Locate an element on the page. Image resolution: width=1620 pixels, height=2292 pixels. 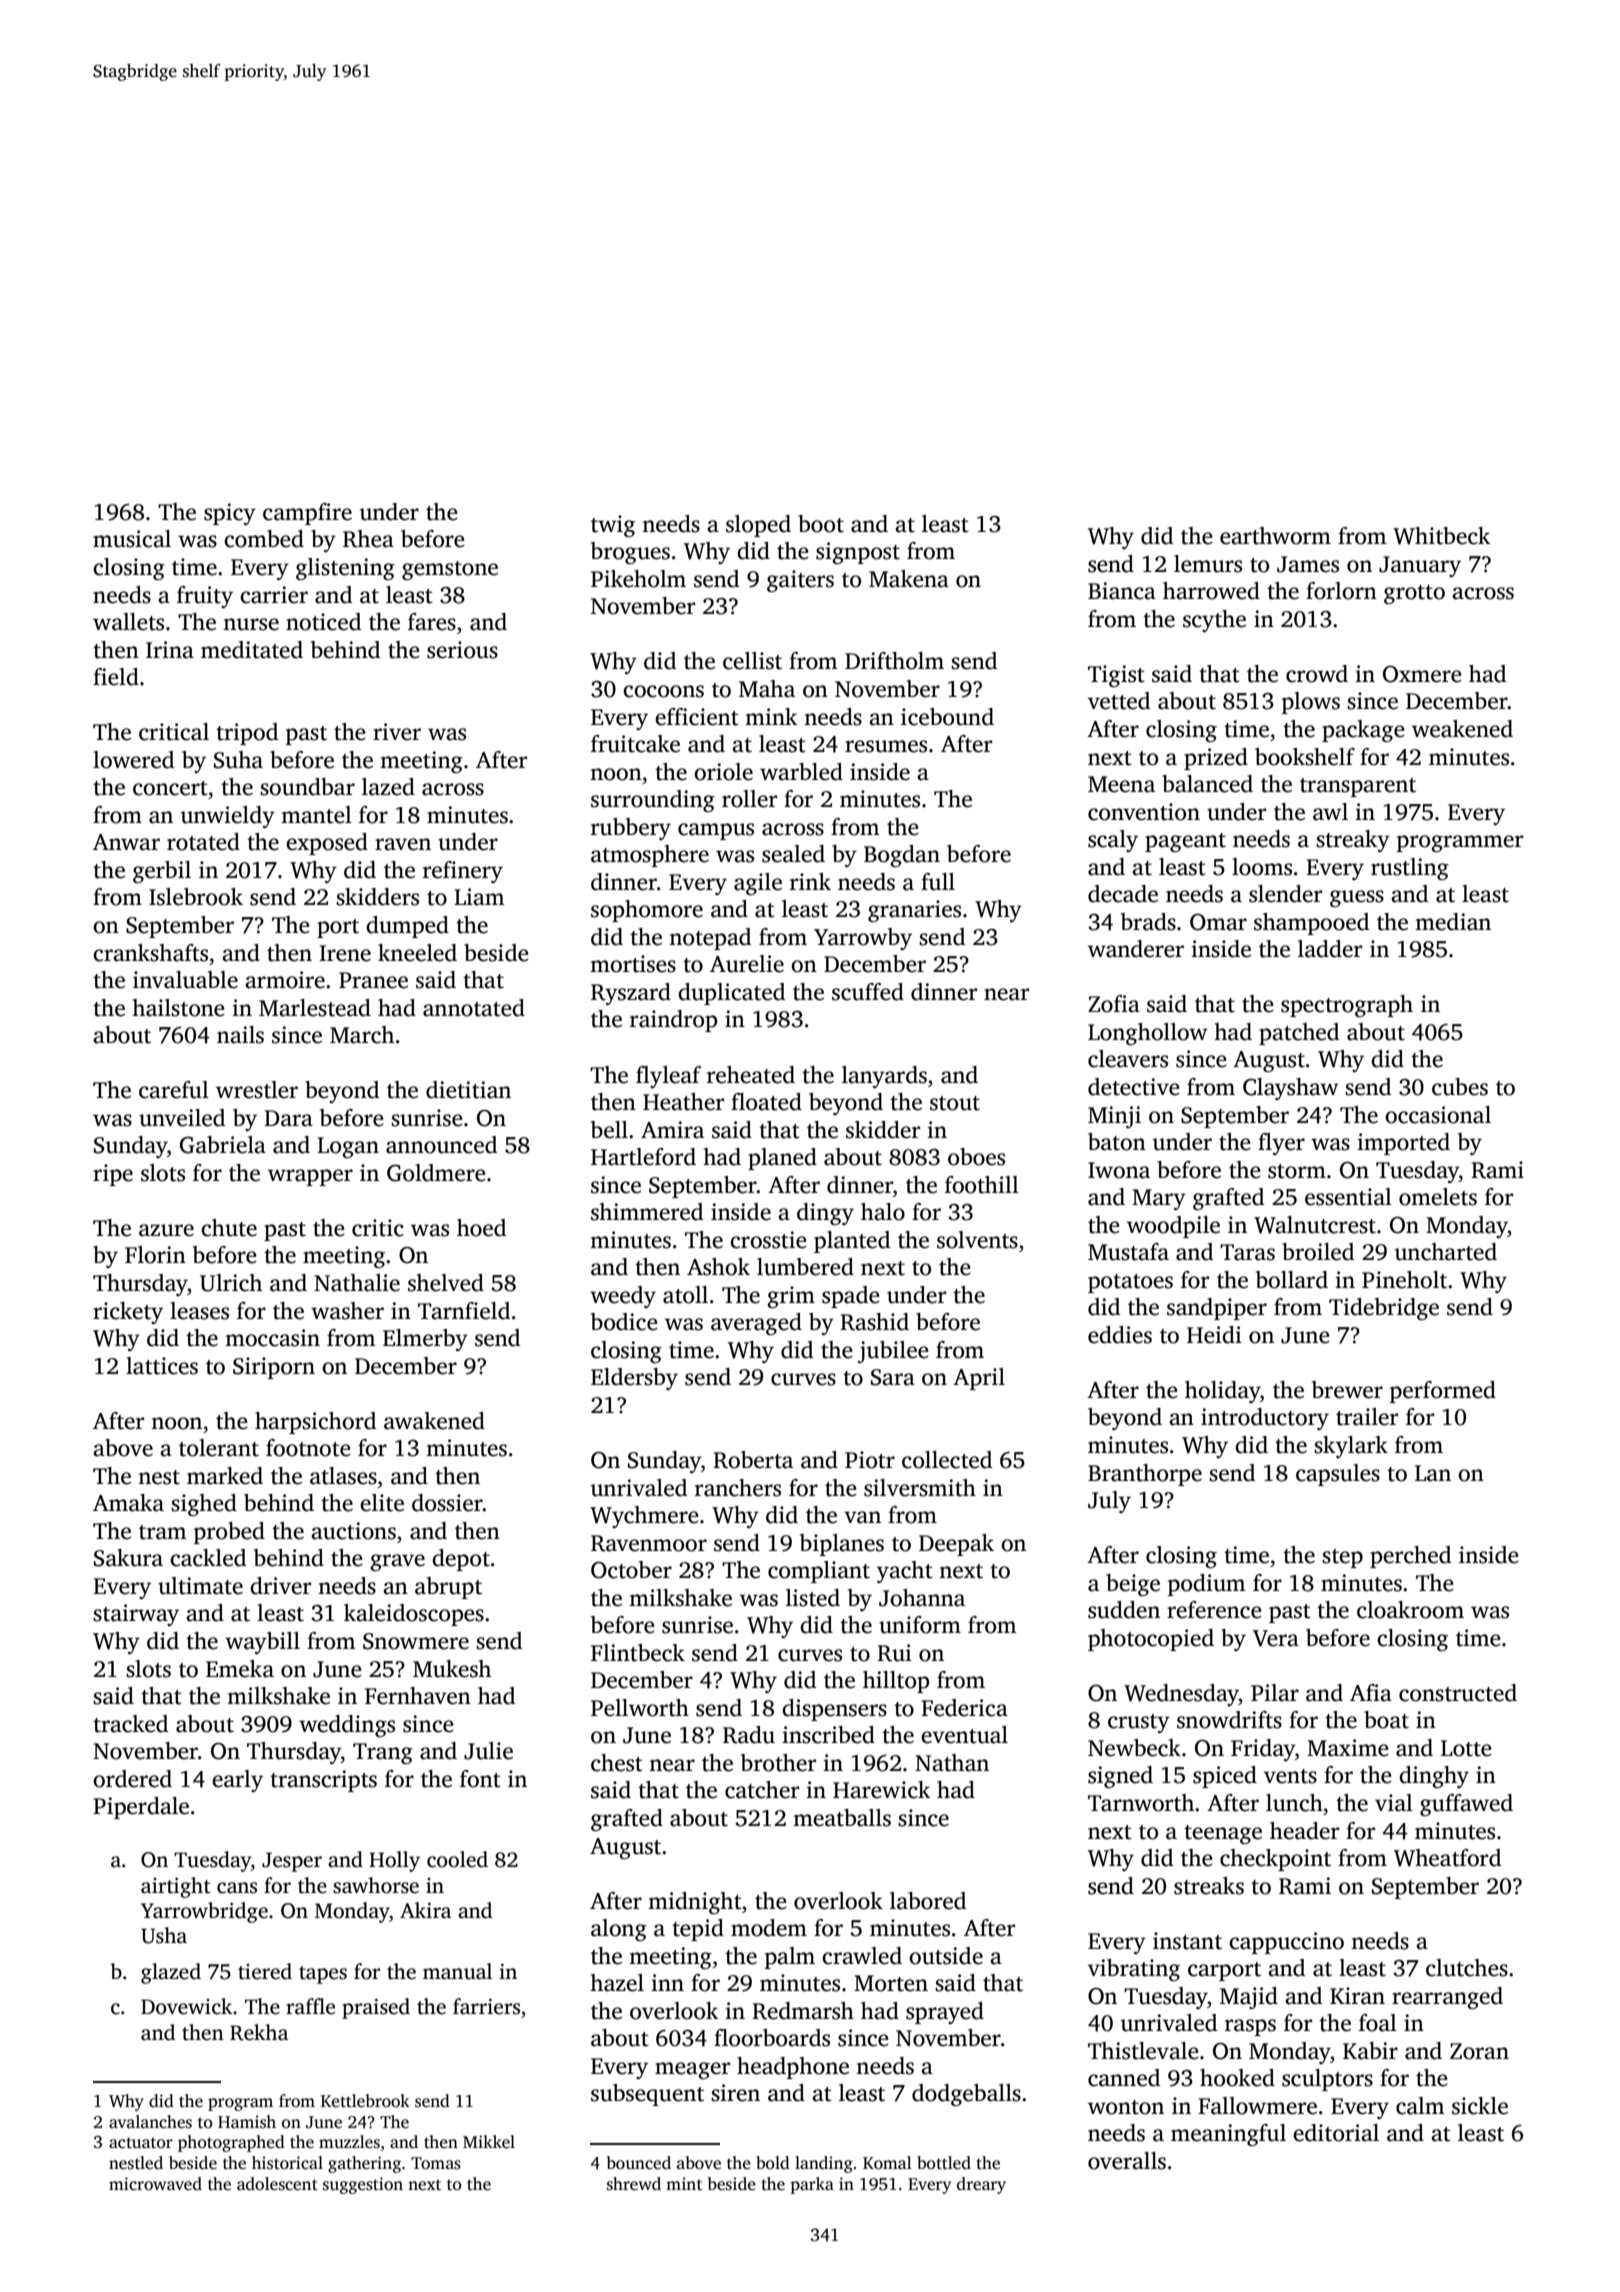
earthworm is located at coordinates (1275, 536).
